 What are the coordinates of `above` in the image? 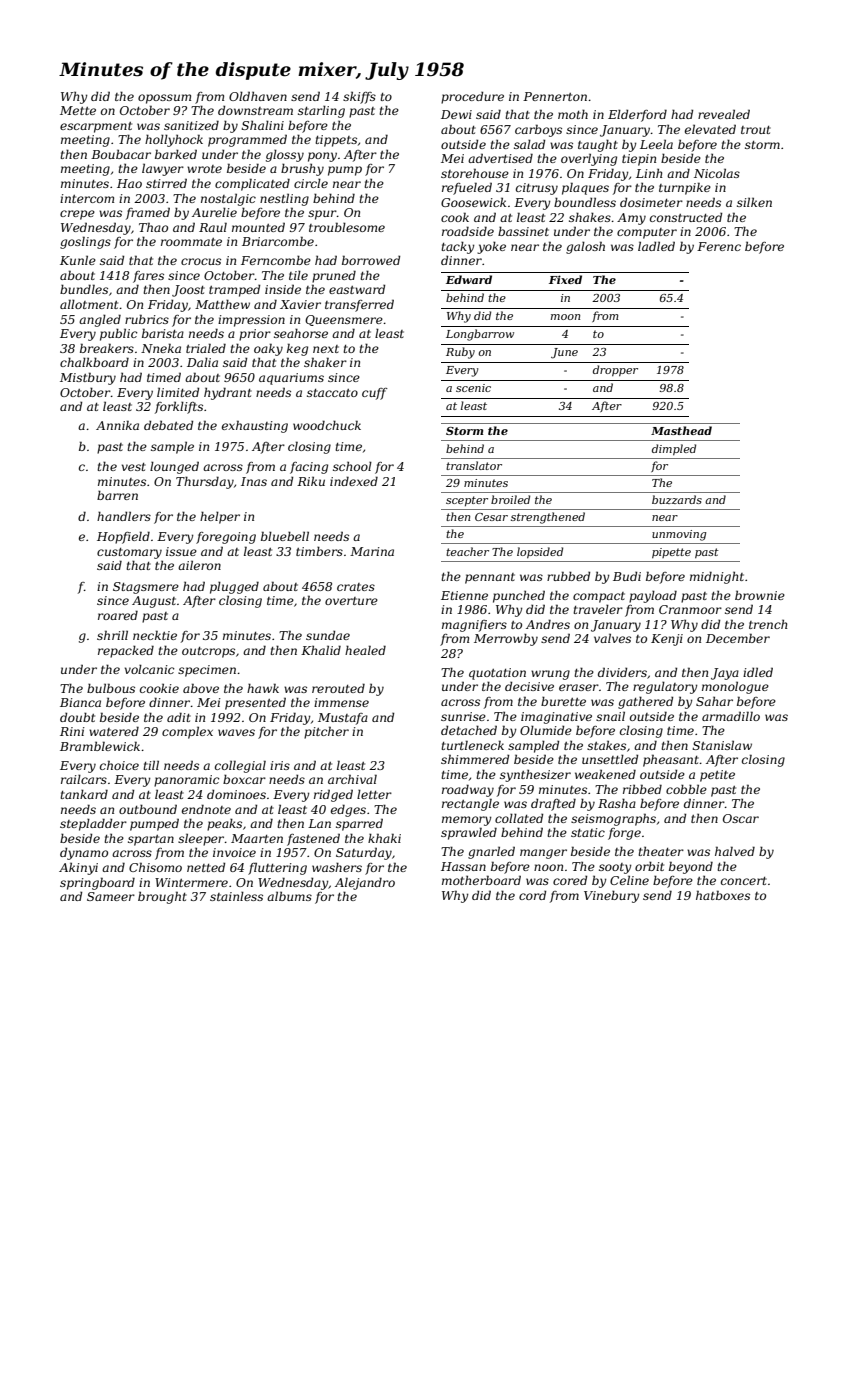 It's located at (201, 688).
